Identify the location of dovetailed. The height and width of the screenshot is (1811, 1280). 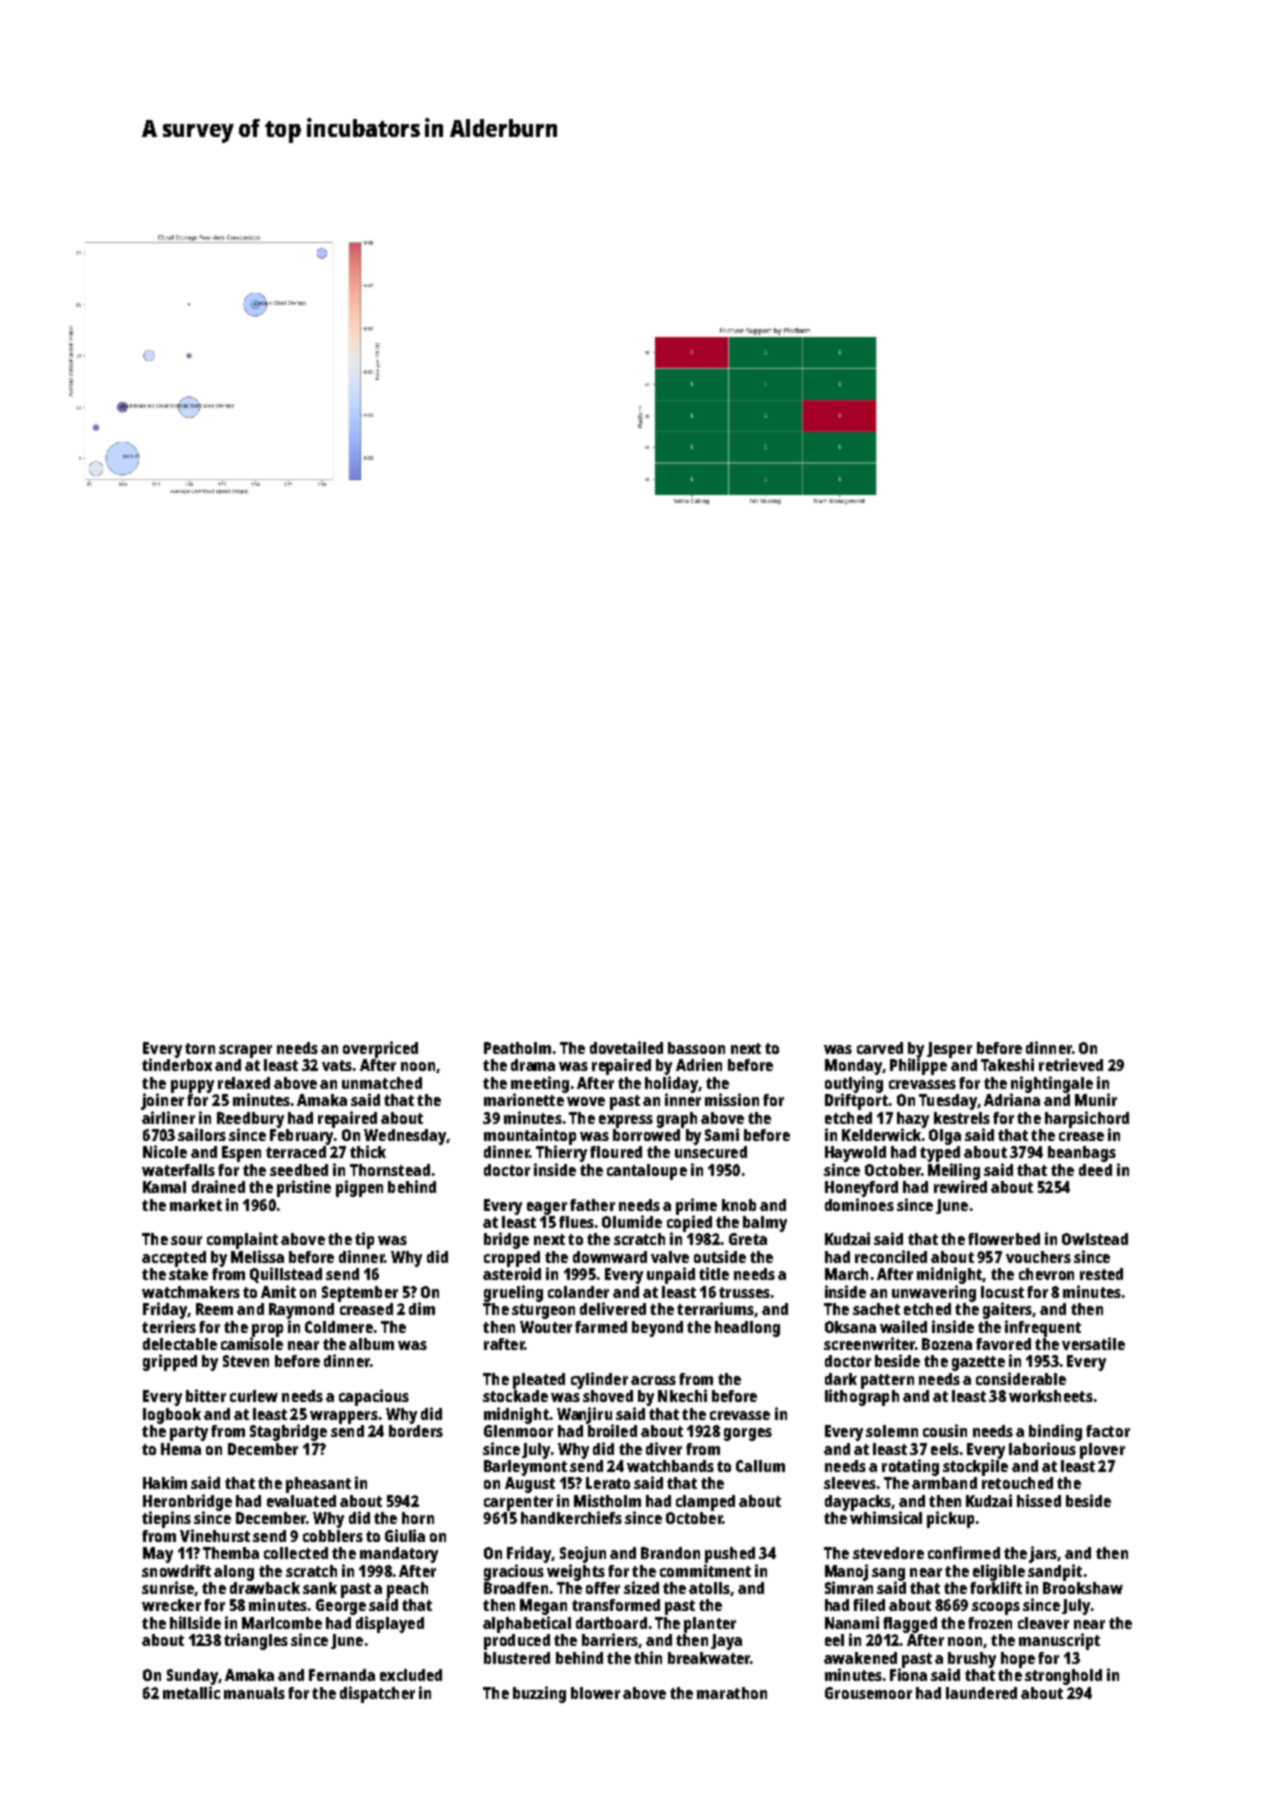
(626, 1047).
